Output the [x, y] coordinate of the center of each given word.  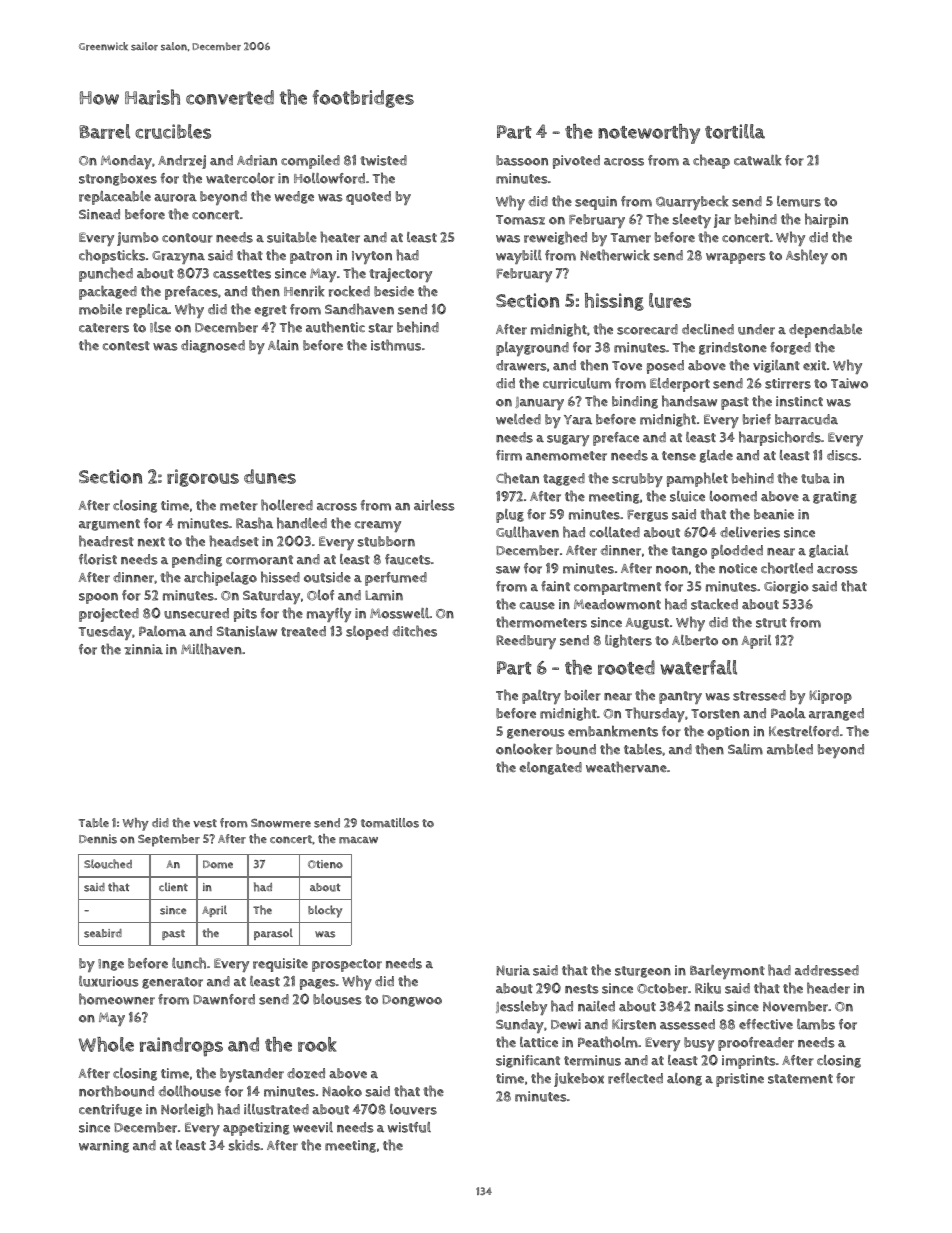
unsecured [196, 613]
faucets [408, 559]
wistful [409, 1127]
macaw [358, 840]
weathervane [626, 767]
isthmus [396, 345]
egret [270, 311]
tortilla [735, 131]
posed [665, 367]
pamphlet [697, 479]
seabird [103, 933]
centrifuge [110, 1110]
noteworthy [649, 134]
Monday [126, 162]
